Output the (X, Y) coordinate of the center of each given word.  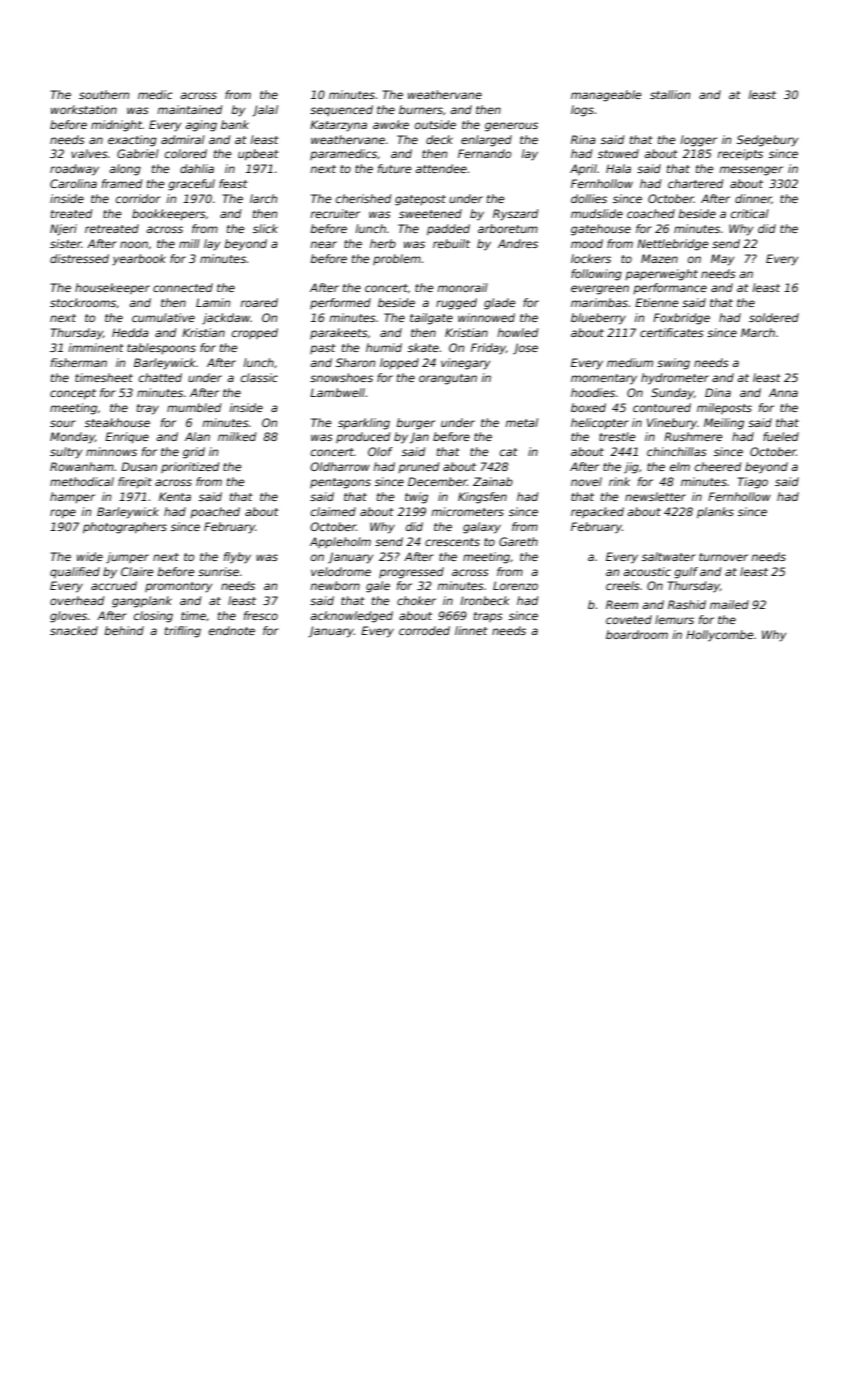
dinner (753, 199)
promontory (178, 587)
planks (715, 513)
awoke (391, 124)
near (323, 244)
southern (104, 94)
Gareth (518, 541)
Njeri (63, 229)
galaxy (482, 528)
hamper (72, 497)
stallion (670, 94)
